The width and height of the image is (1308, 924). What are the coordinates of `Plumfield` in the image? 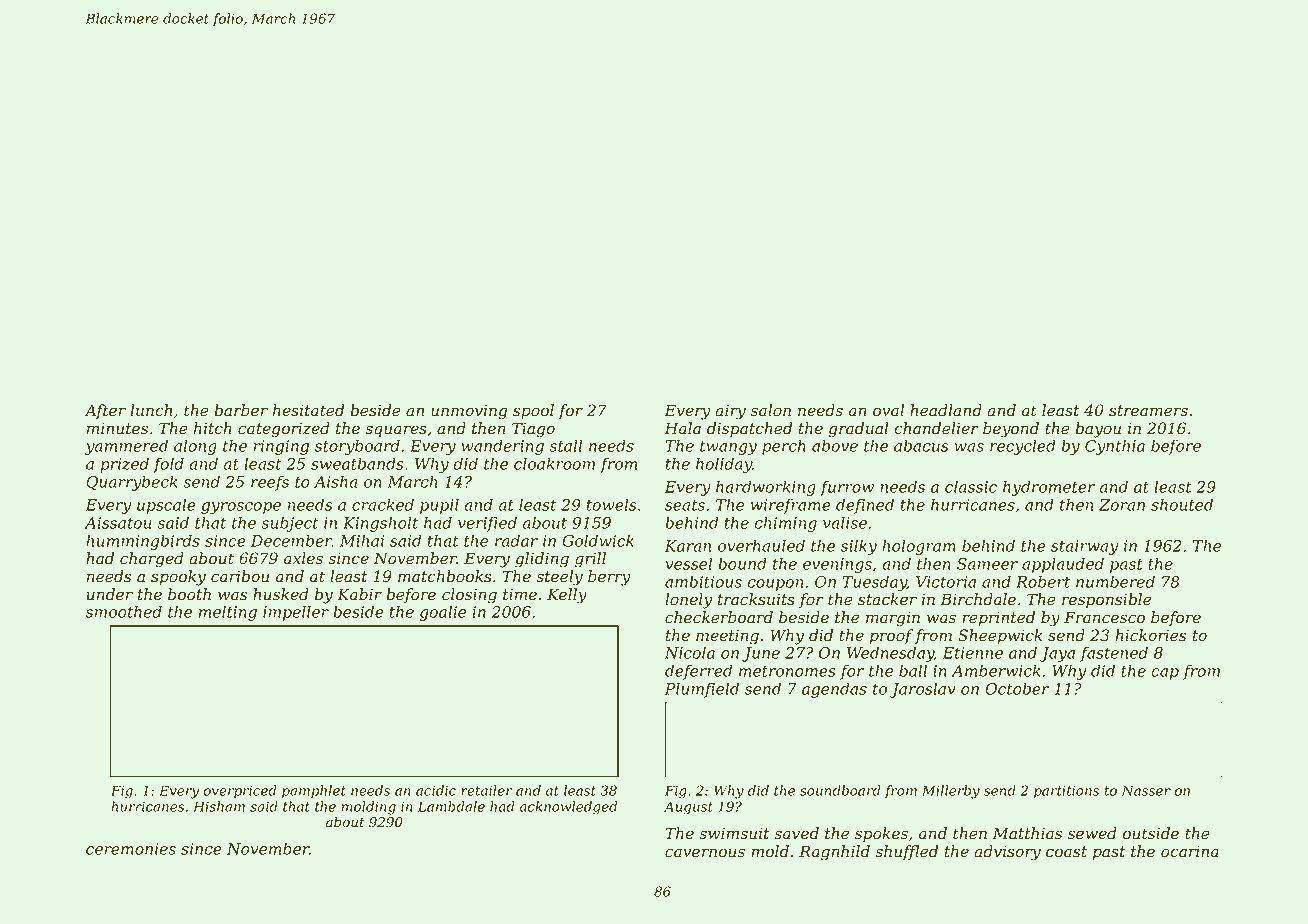 It's located at (702, 690).
